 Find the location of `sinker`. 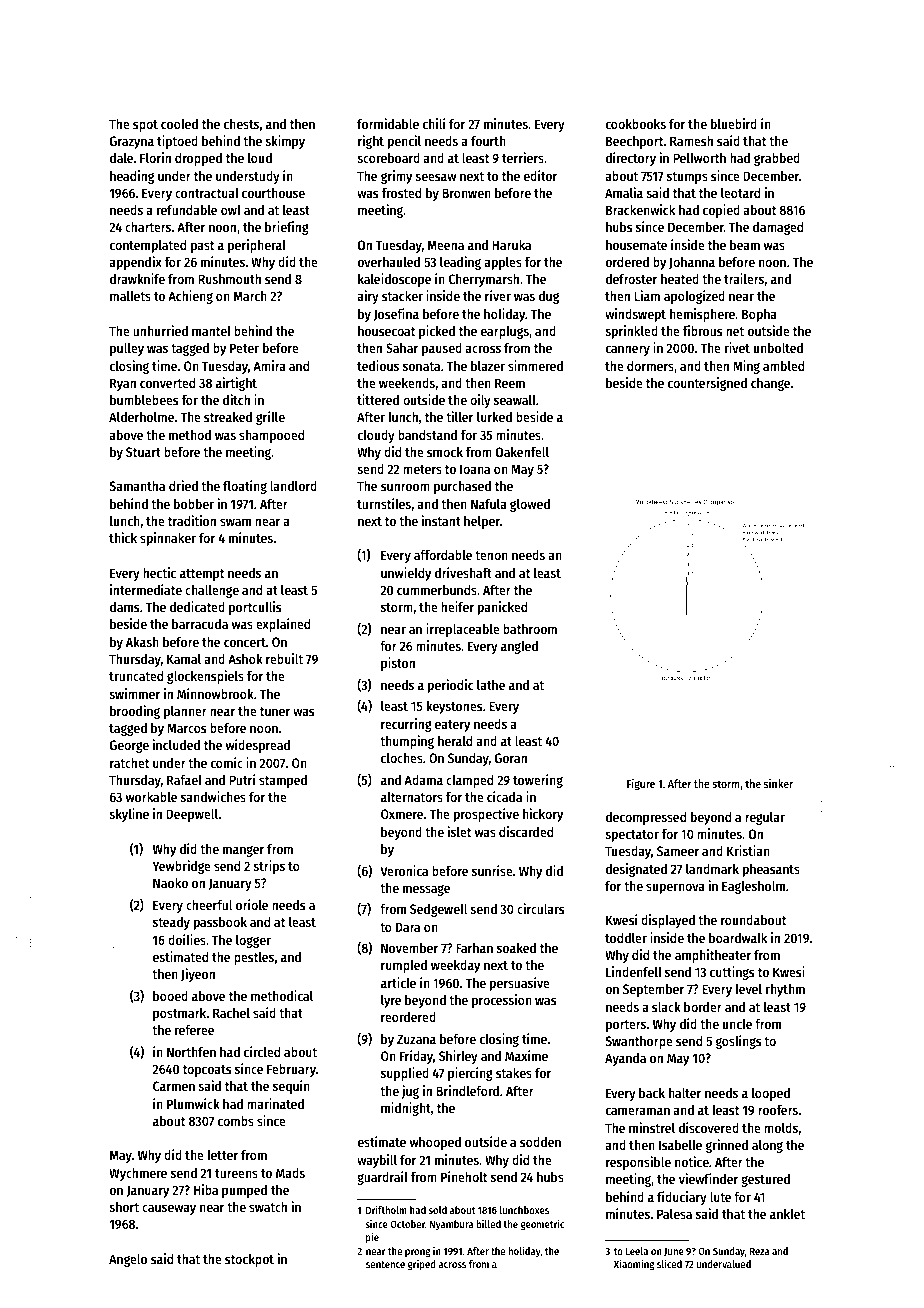

sinker is located at coordinates (778, 783).
